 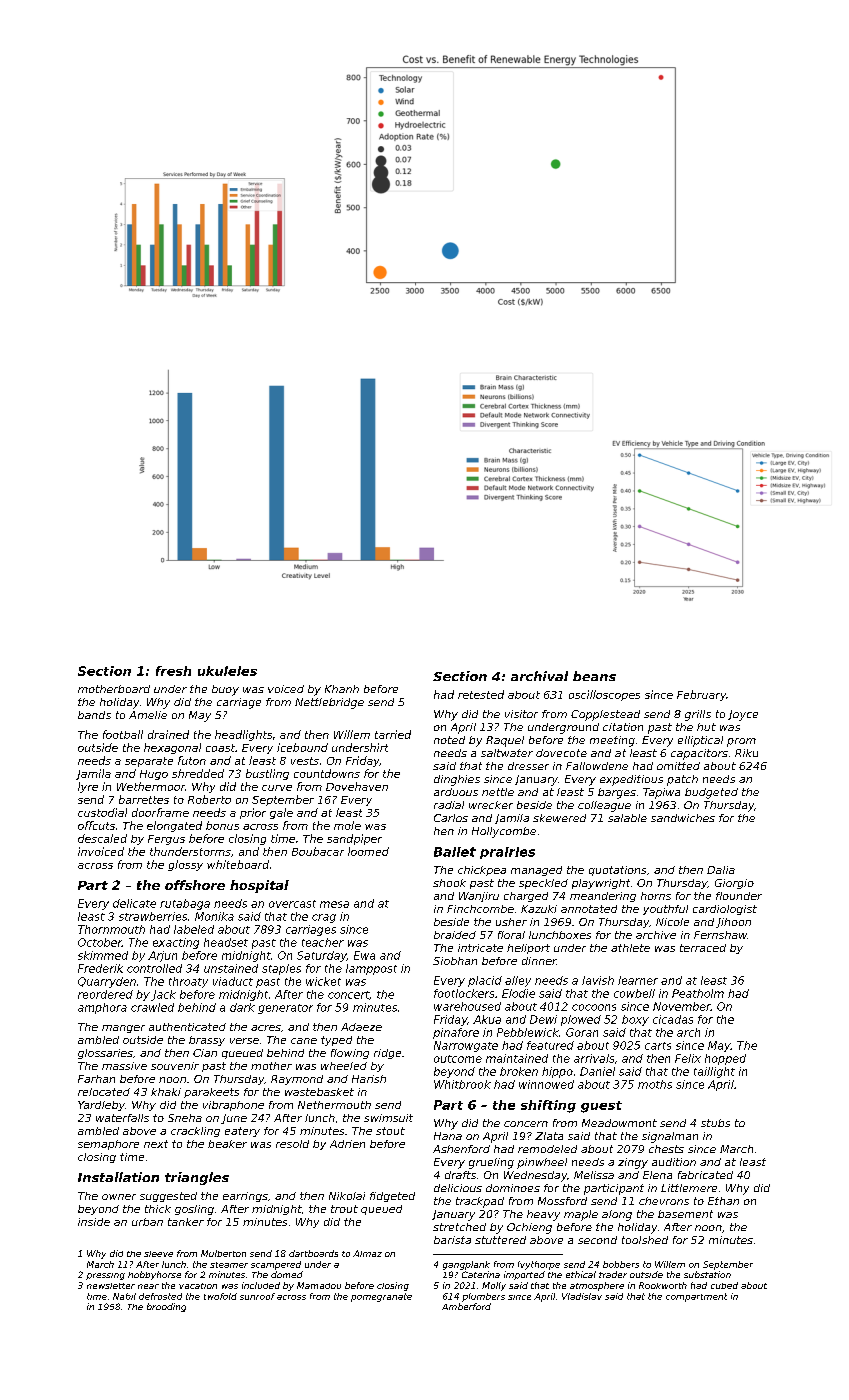 I want to click on tarried, so click(x=393, y=734).
